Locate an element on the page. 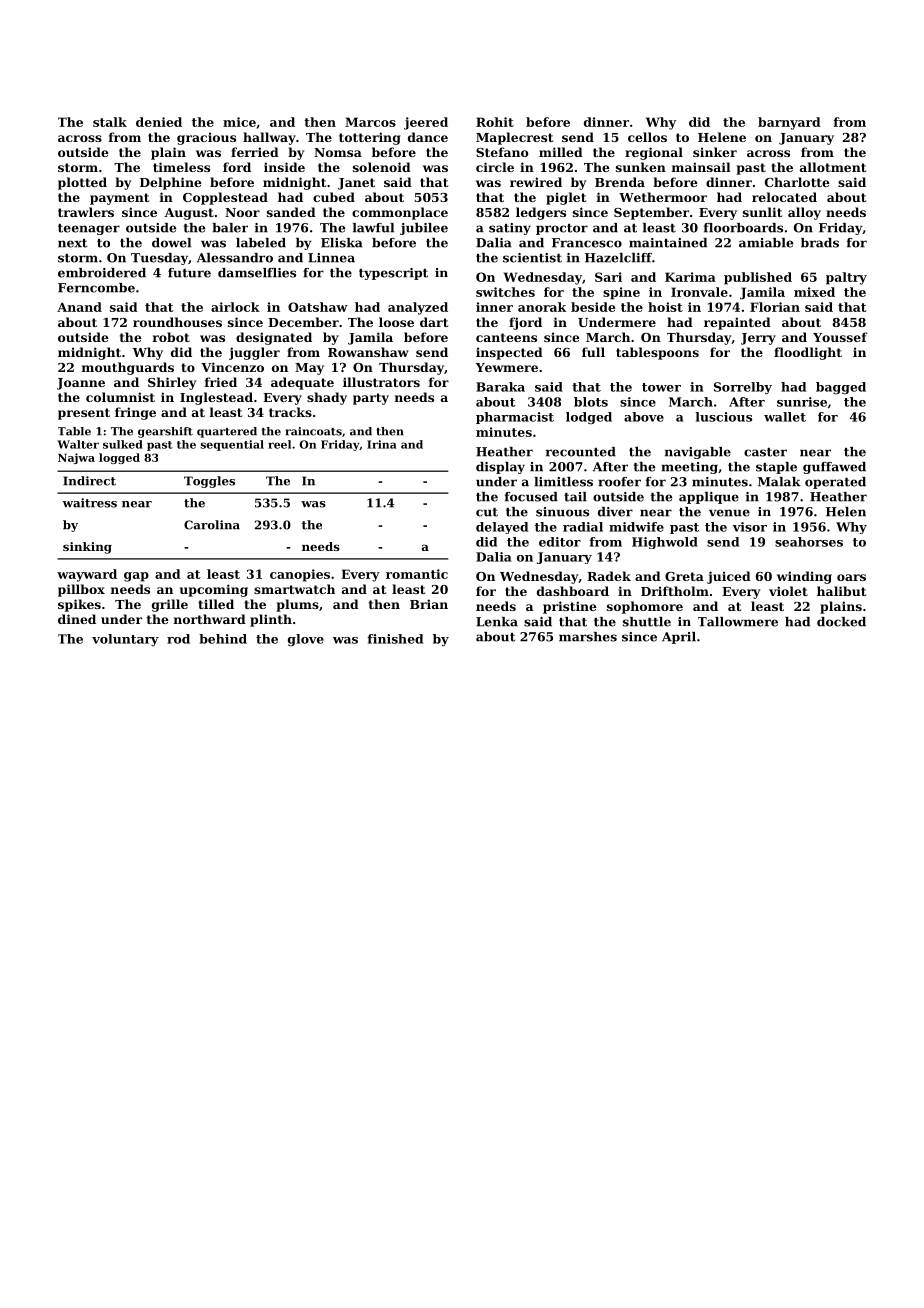 This page has height=1308, width=924. April is located at coordinates (679, 638).
